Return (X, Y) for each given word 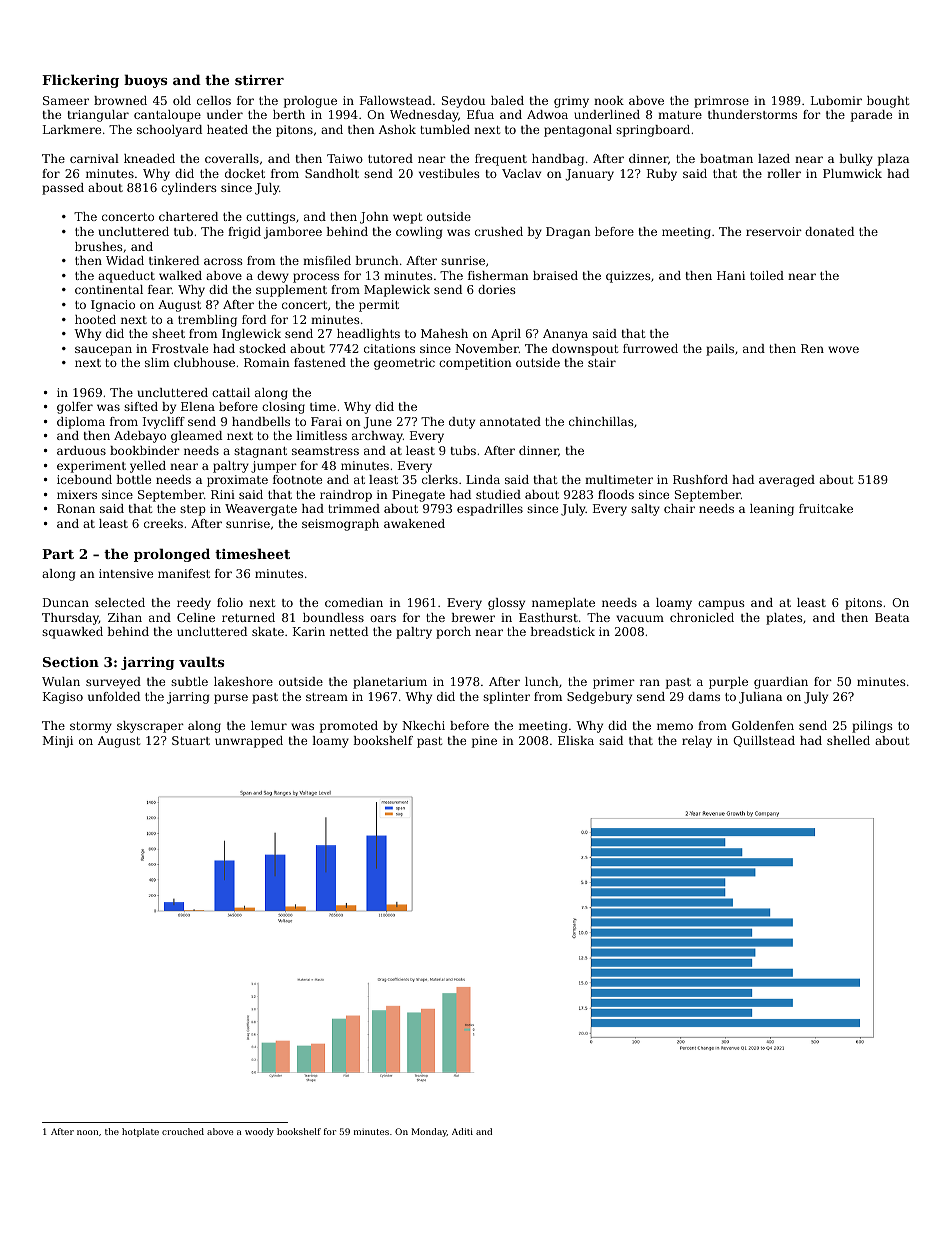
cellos (214, 100)
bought (888, 102)
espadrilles (490, 510)
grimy (571, 102)
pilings (872, 727)
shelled (848, 740)
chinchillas (601, 421)
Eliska (576, 740)
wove (843, 349)
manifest (184, 573)
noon (87, 1132)
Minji (57, 742)
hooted (95, 319)
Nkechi (423, 725)
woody (259, 1132)
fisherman (498, 275)
